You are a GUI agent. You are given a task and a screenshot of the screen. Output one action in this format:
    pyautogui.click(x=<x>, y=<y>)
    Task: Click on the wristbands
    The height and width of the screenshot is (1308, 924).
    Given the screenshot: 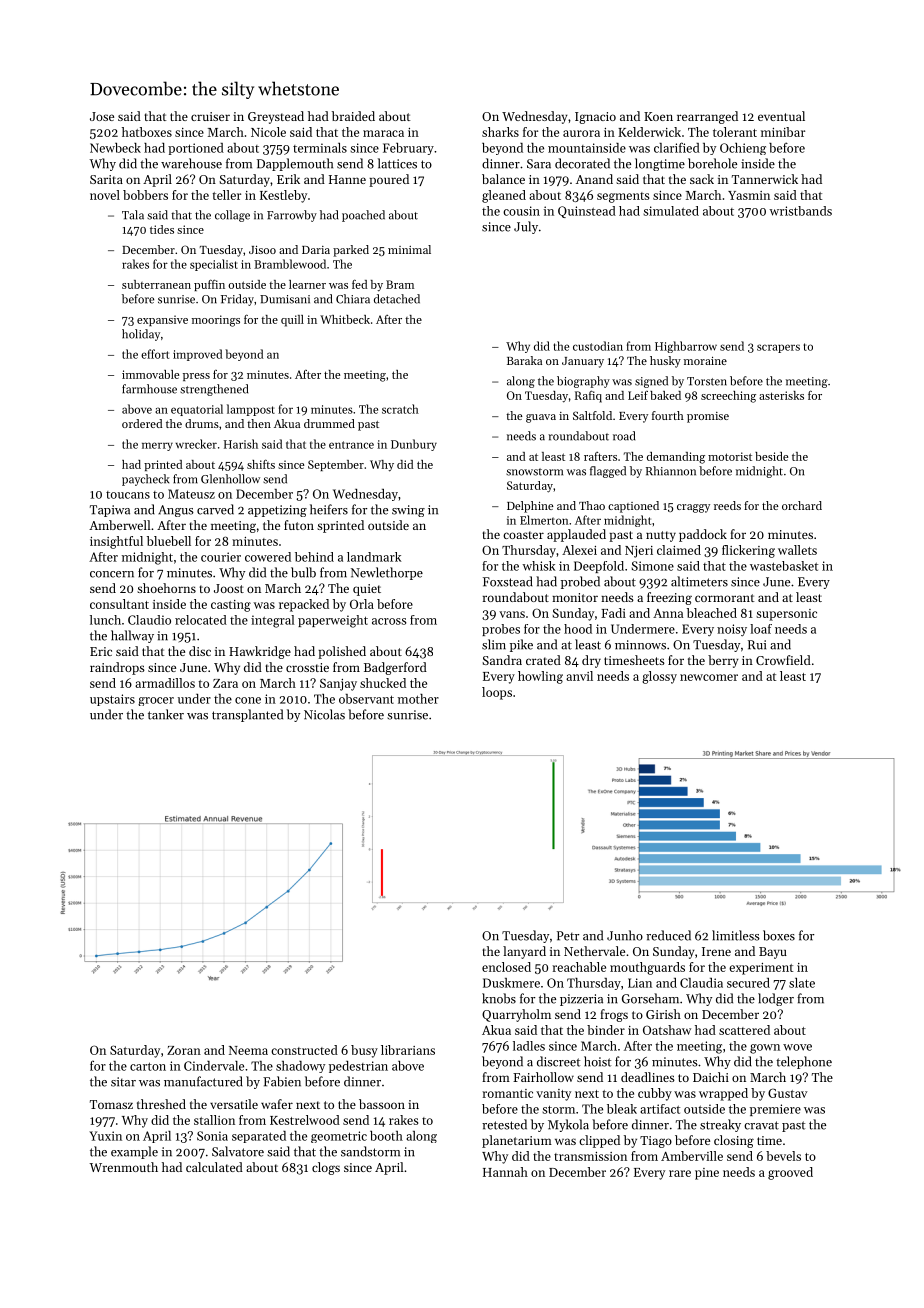 What is the action you would take?
    pyautogui.click(x=800, y=211)
